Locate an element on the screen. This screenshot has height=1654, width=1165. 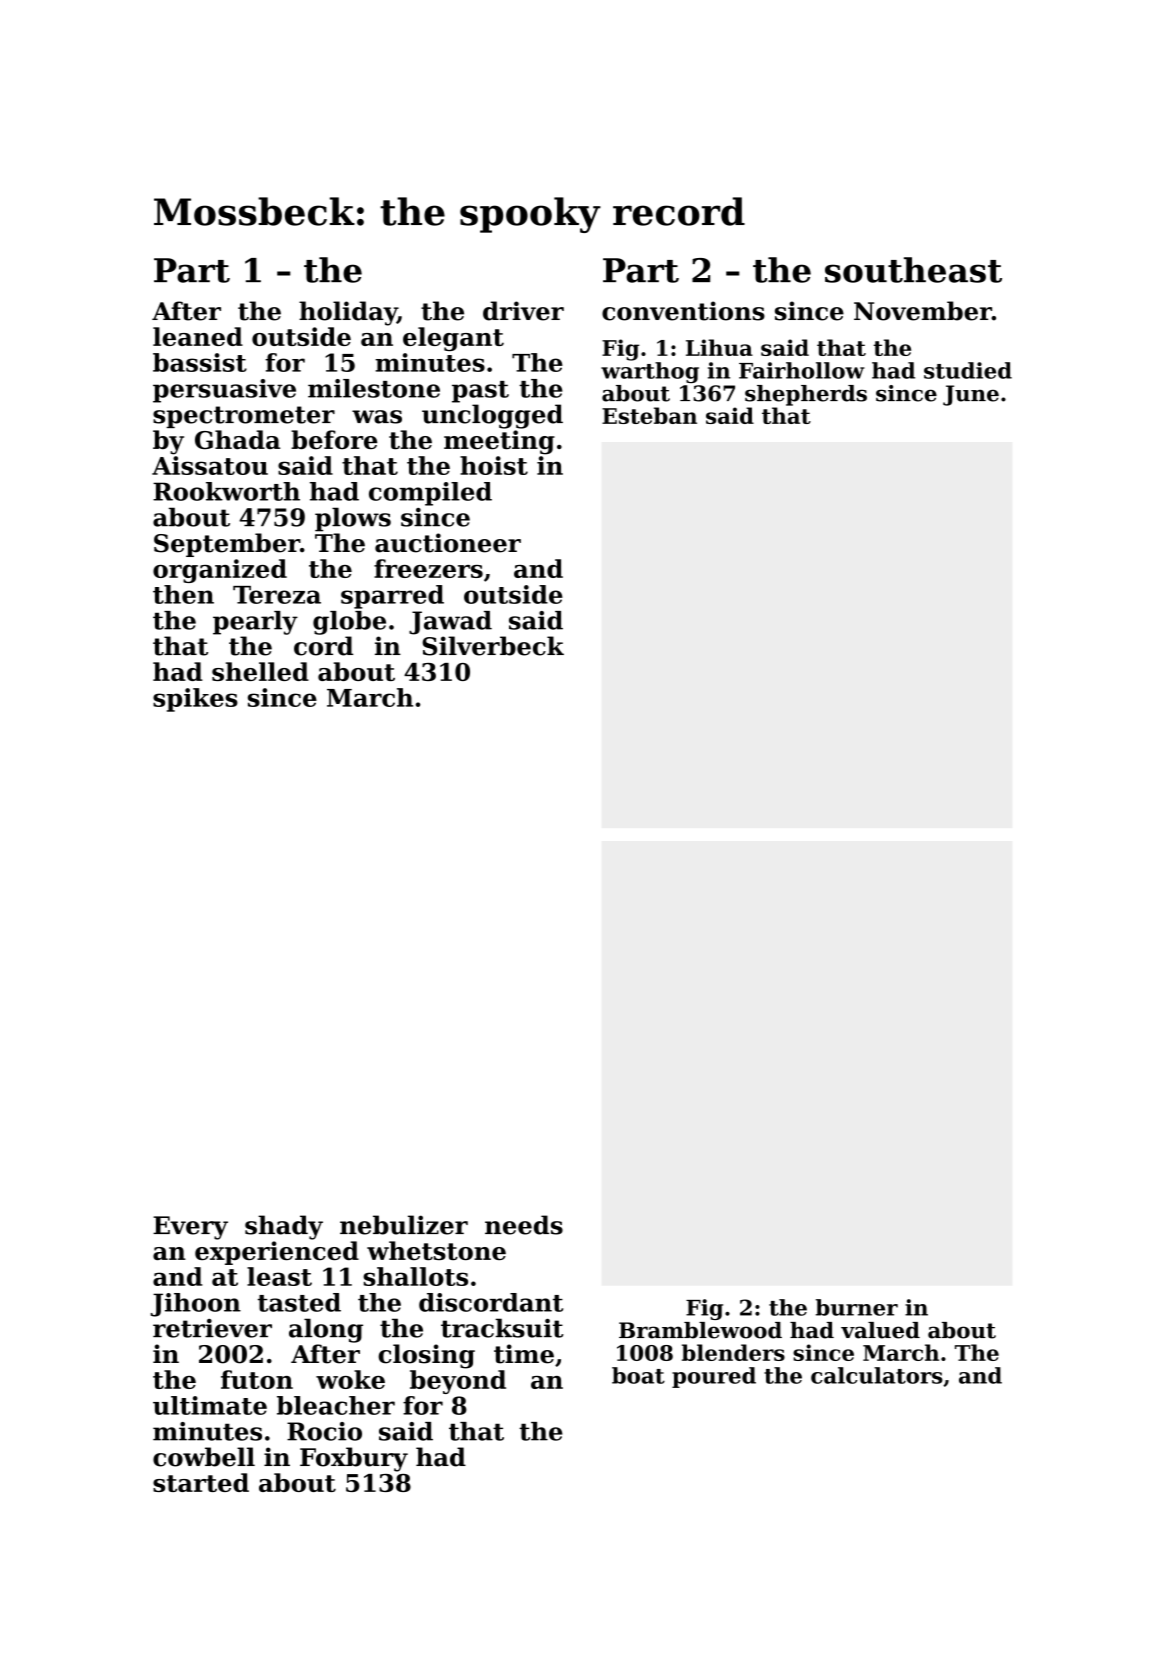
boat is located at coordinates (638, 1375).
